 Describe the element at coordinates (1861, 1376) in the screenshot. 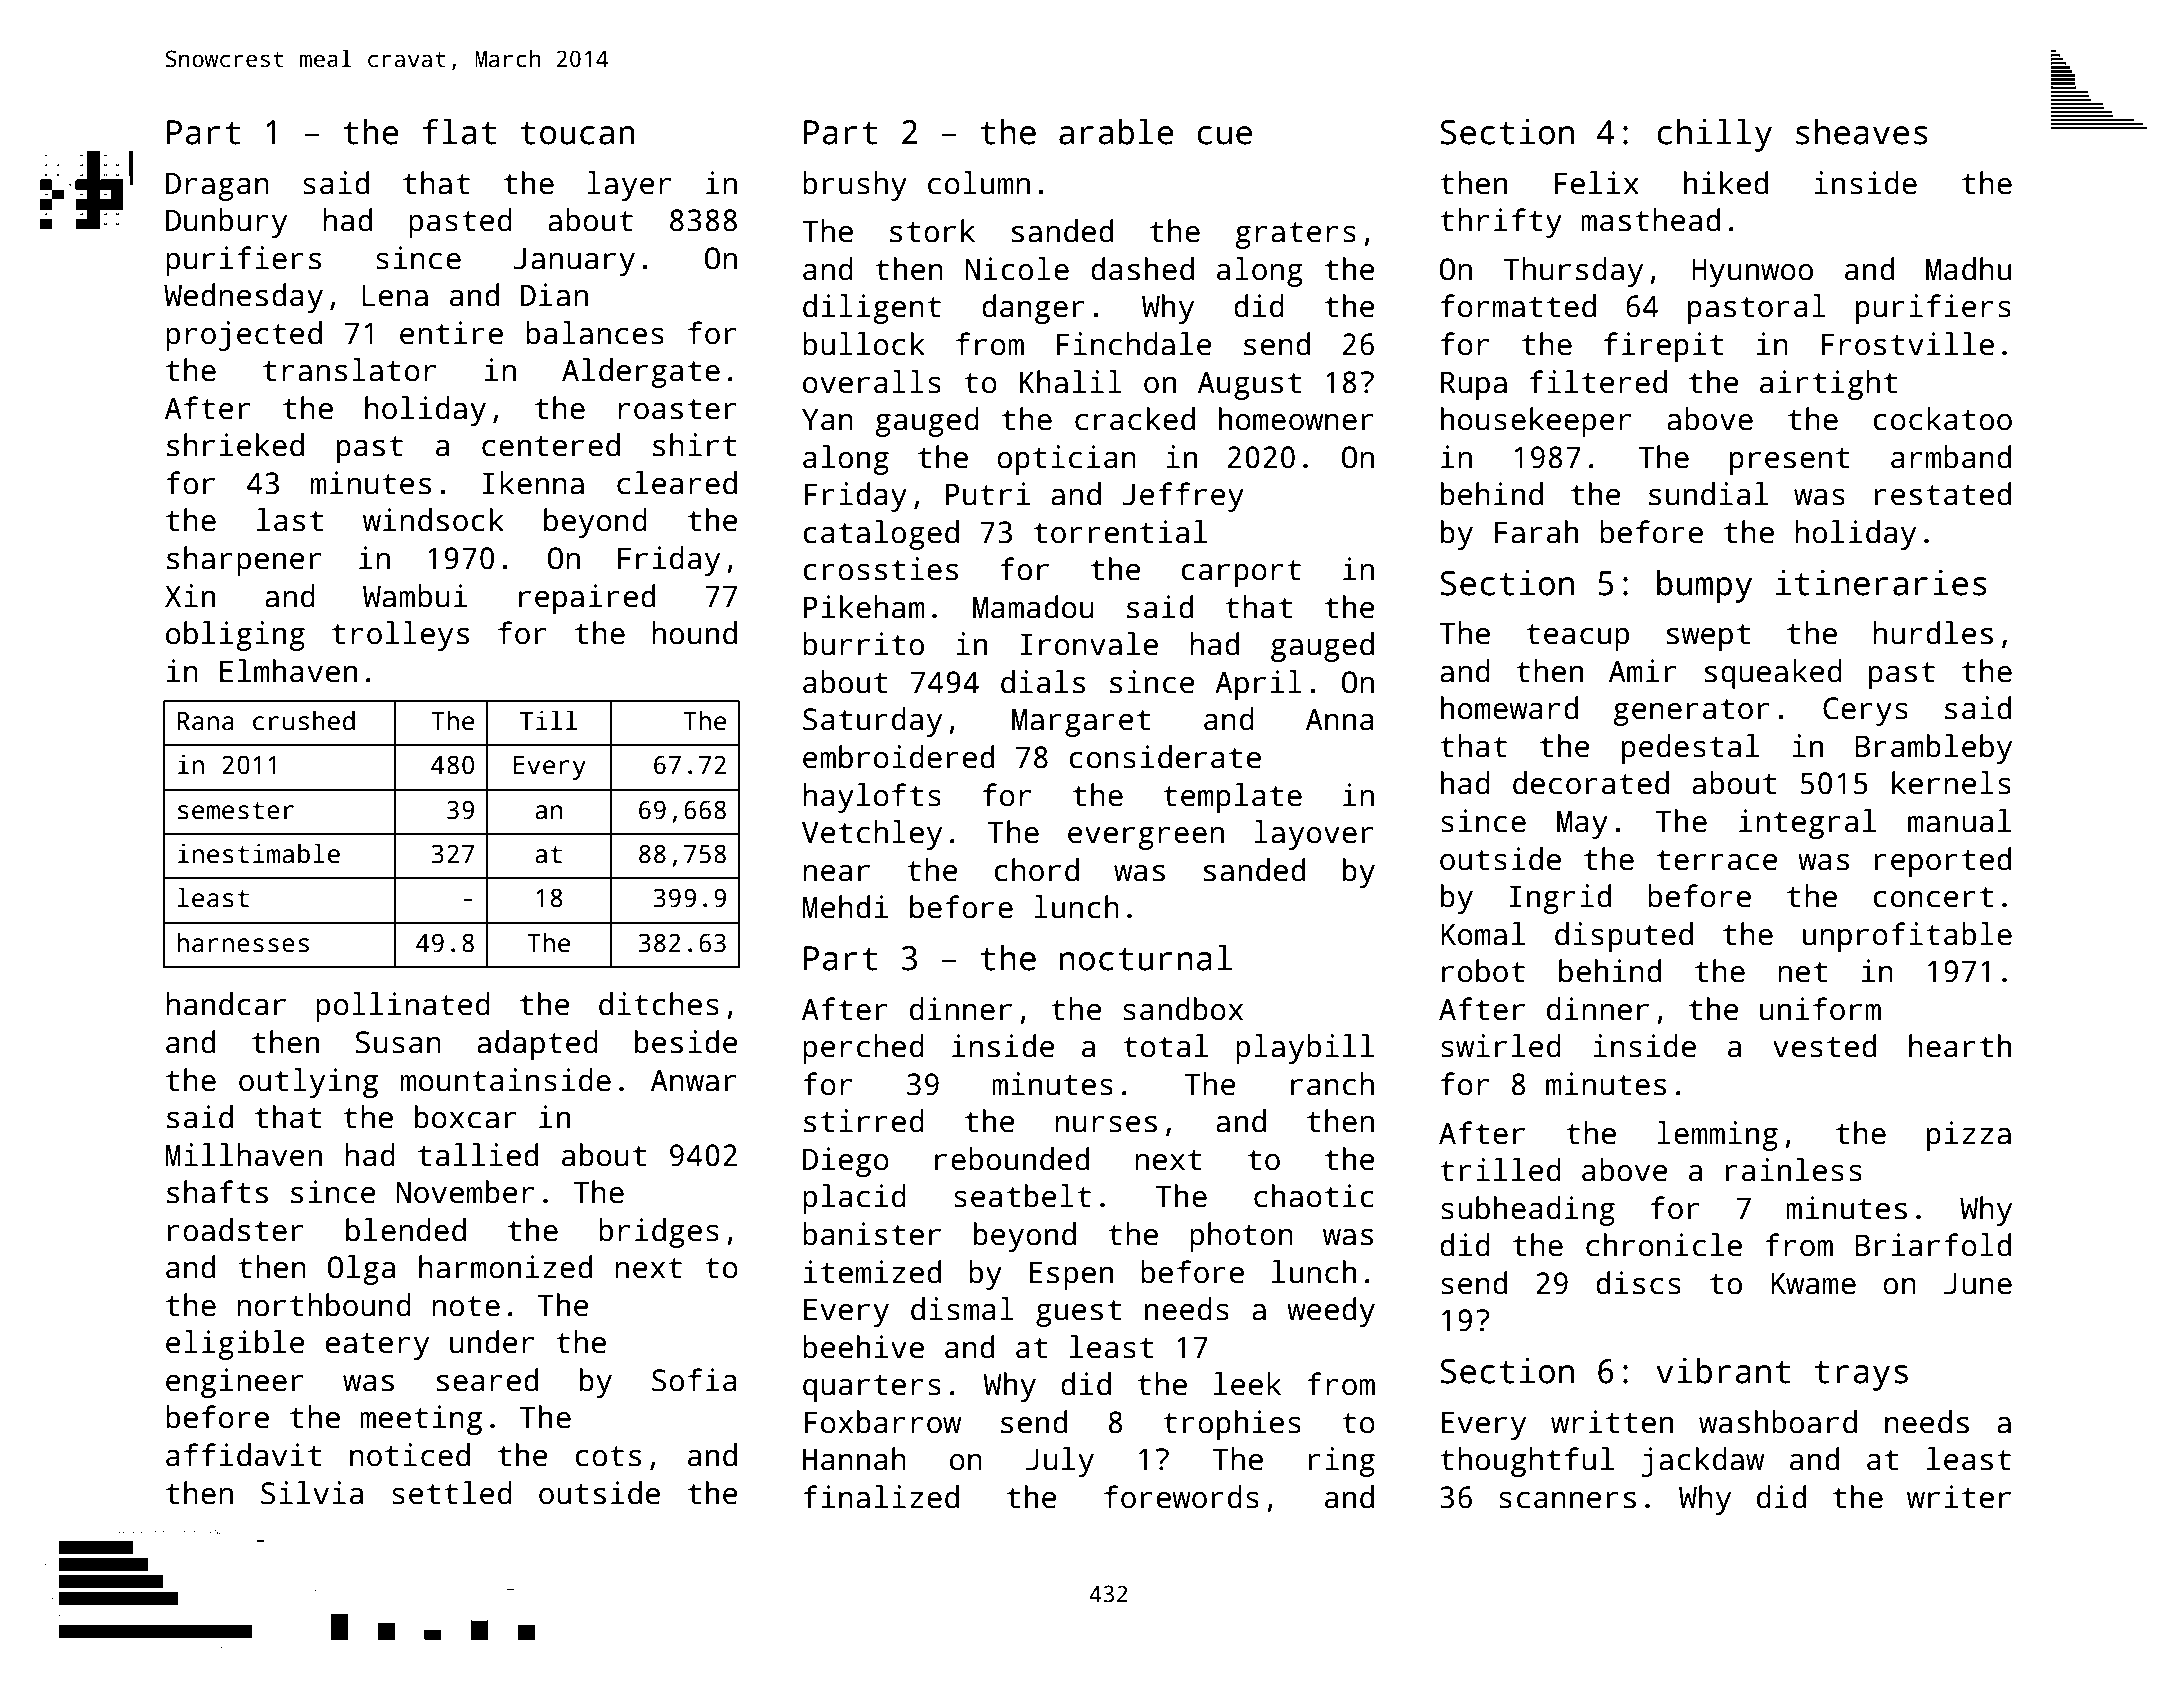

I see `trays` at that location.
